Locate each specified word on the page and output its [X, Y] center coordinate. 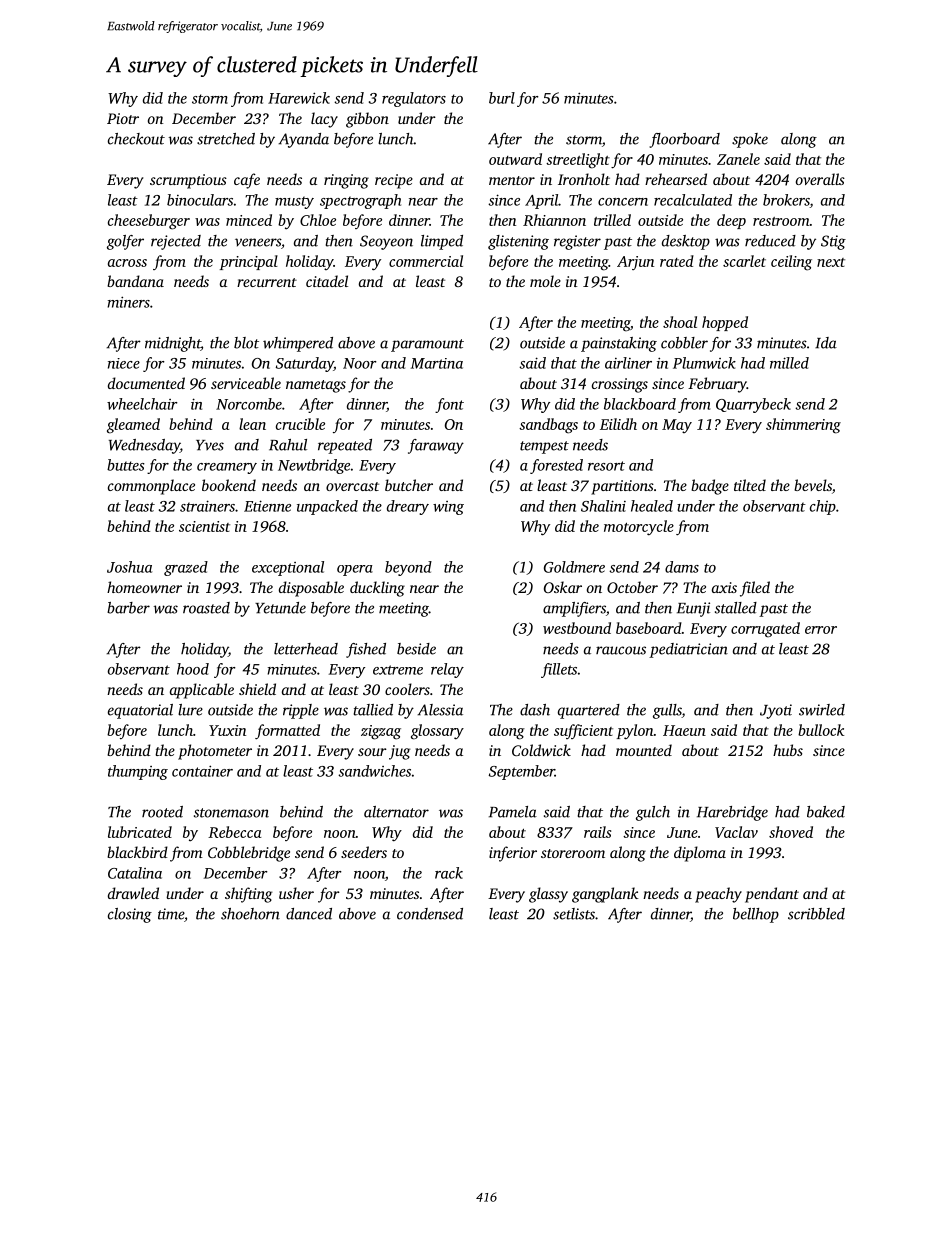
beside [416, 649]
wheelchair [142, 404]
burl [502, 98]
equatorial [140, 711]
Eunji [693, 609]
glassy [548, 895]
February [717, 385]
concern [623, 202]
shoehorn [250, 914]
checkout [136, 139]
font [449, 405]
